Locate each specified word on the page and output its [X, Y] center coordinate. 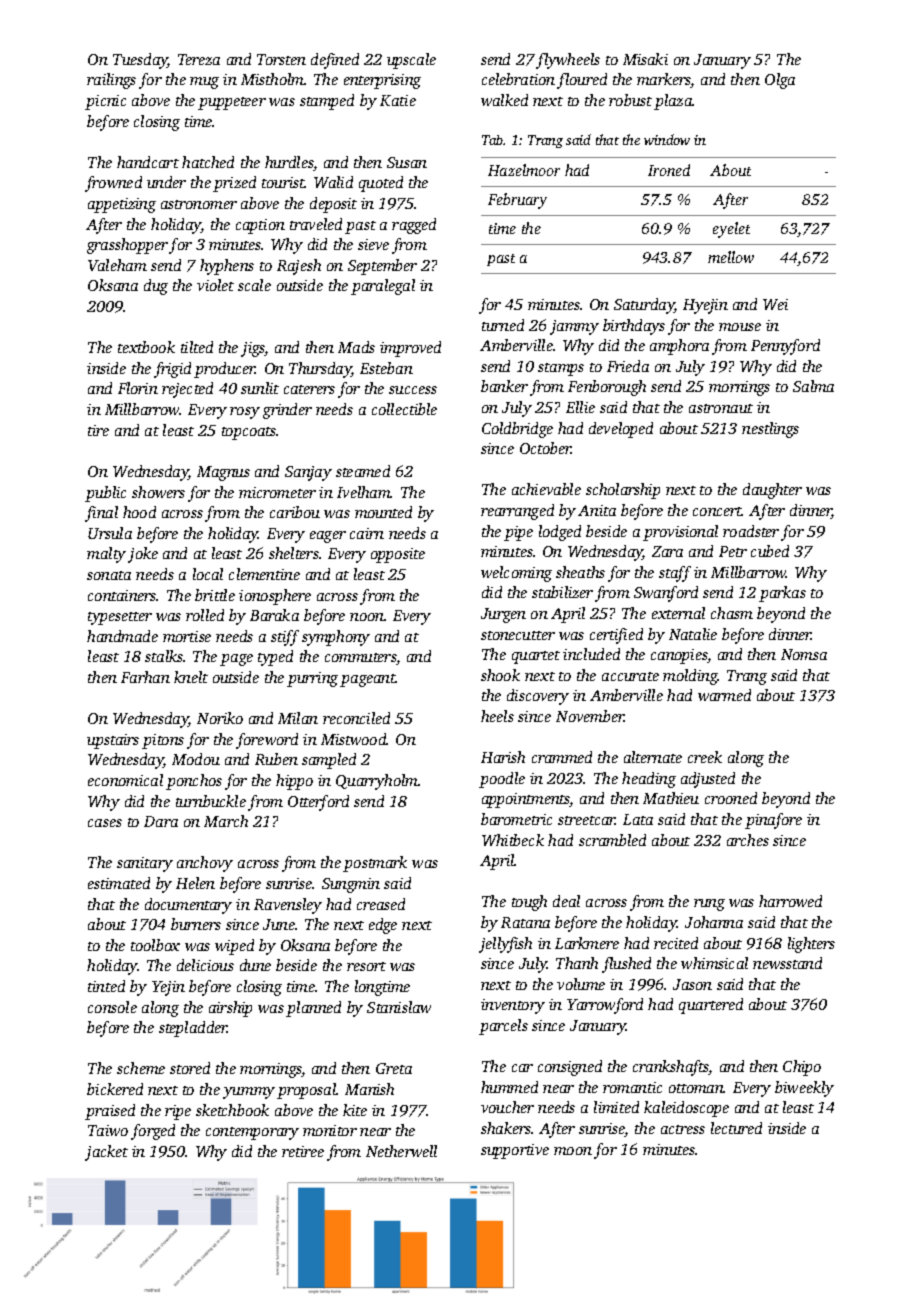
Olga [780, 81]
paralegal [383, 287]
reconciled [356, 718]
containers [122, 595]
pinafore [773, 821]
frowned [113, 184]
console [112, 1007]
